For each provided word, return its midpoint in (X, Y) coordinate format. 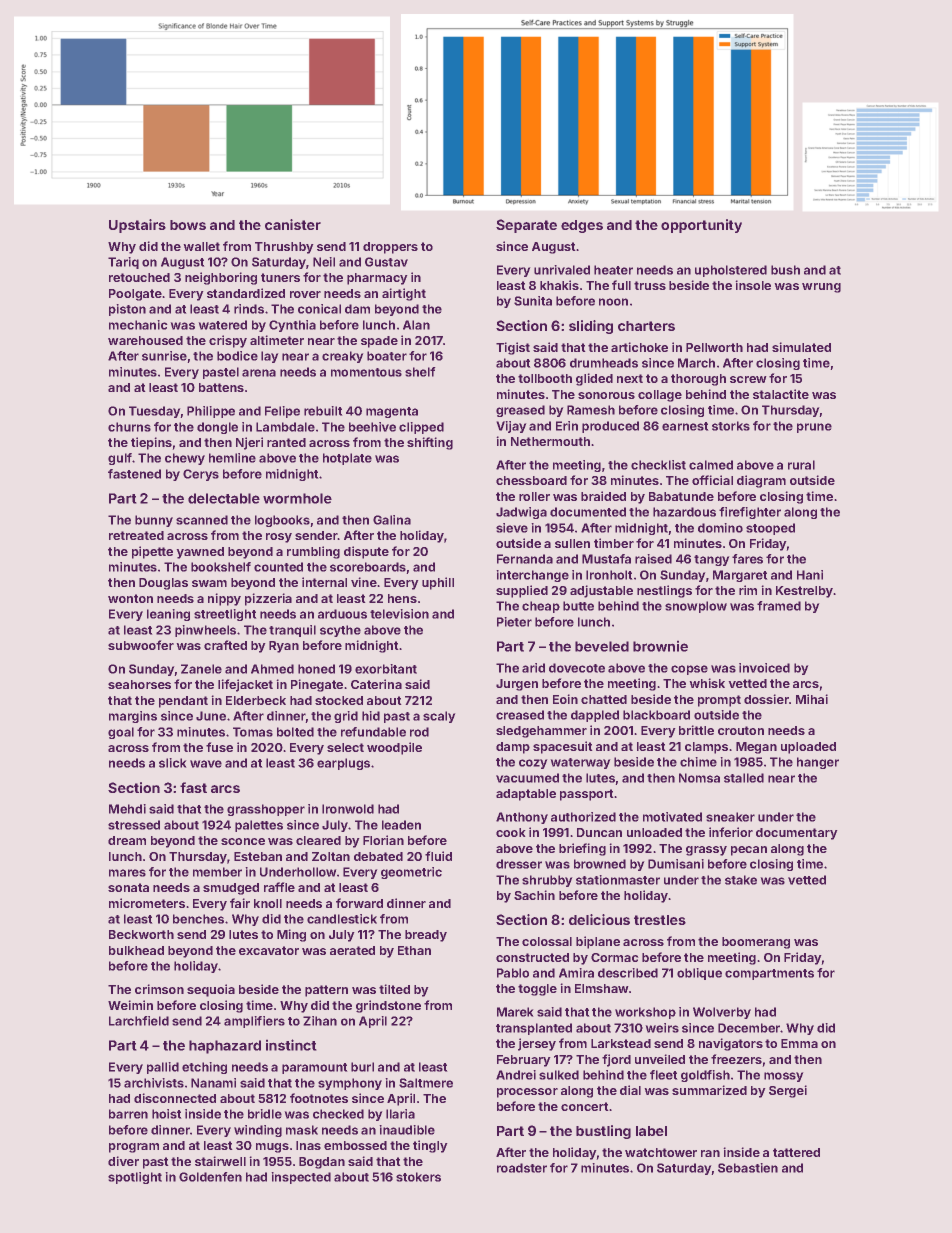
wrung (821, 288)
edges (582, 226)
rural (801, 465)
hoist (166, 1114)
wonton (130, 598)
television (399, 614)
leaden (401, 825)
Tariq (123, 263)
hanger (818, 763)
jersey (537, 1044)
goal (121, 733)
